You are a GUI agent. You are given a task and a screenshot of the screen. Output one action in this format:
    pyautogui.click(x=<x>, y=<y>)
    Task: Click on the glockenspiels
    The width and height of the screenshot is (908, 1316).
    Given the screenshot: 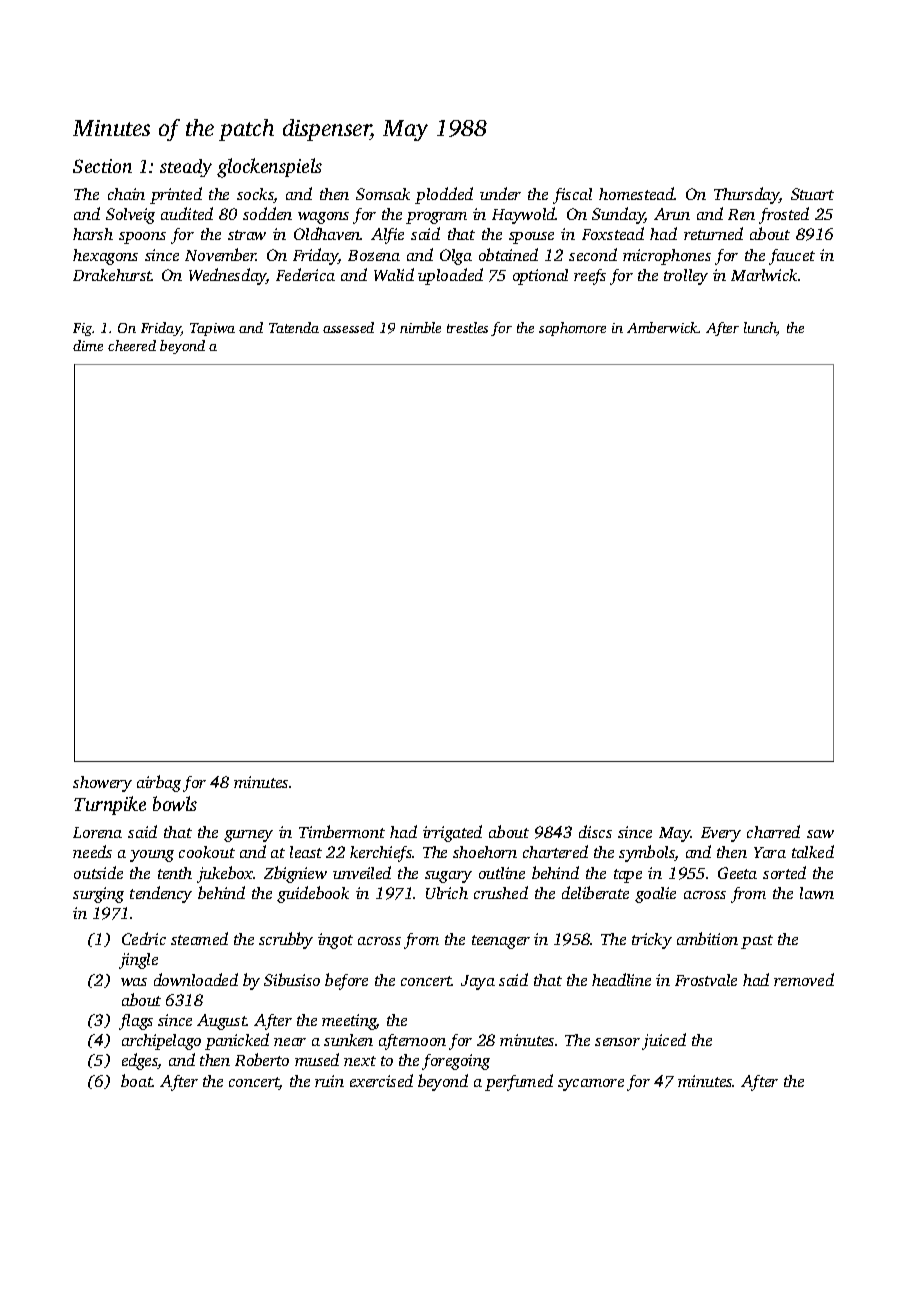 What is the action you would take?
    pyautogui.click(x=269, y=168)
